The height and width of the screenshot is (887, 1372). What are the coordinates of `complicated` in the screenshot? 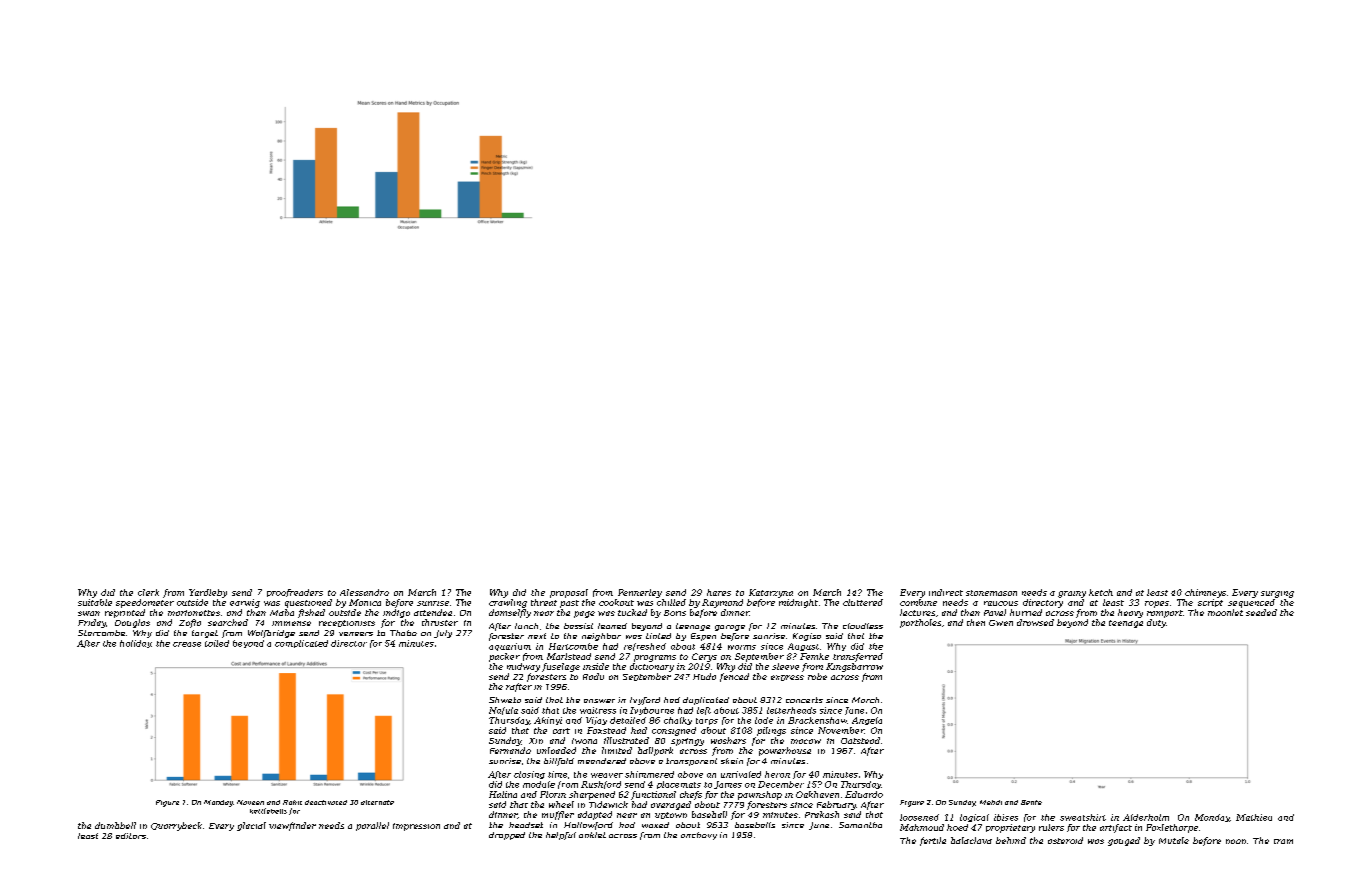 It's located at (301, 644).
